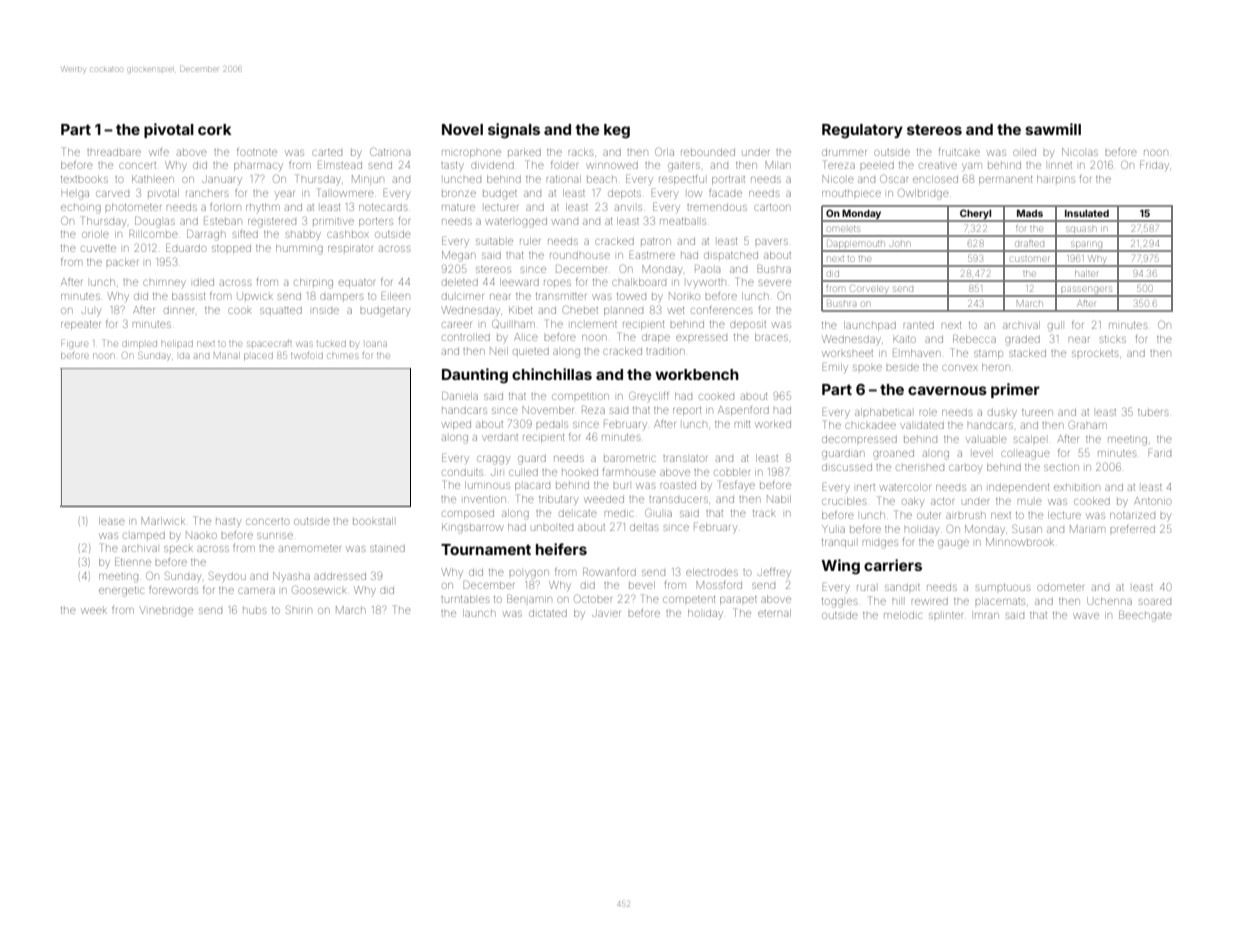  I want to click on sawmill, so click(1053, 129).
